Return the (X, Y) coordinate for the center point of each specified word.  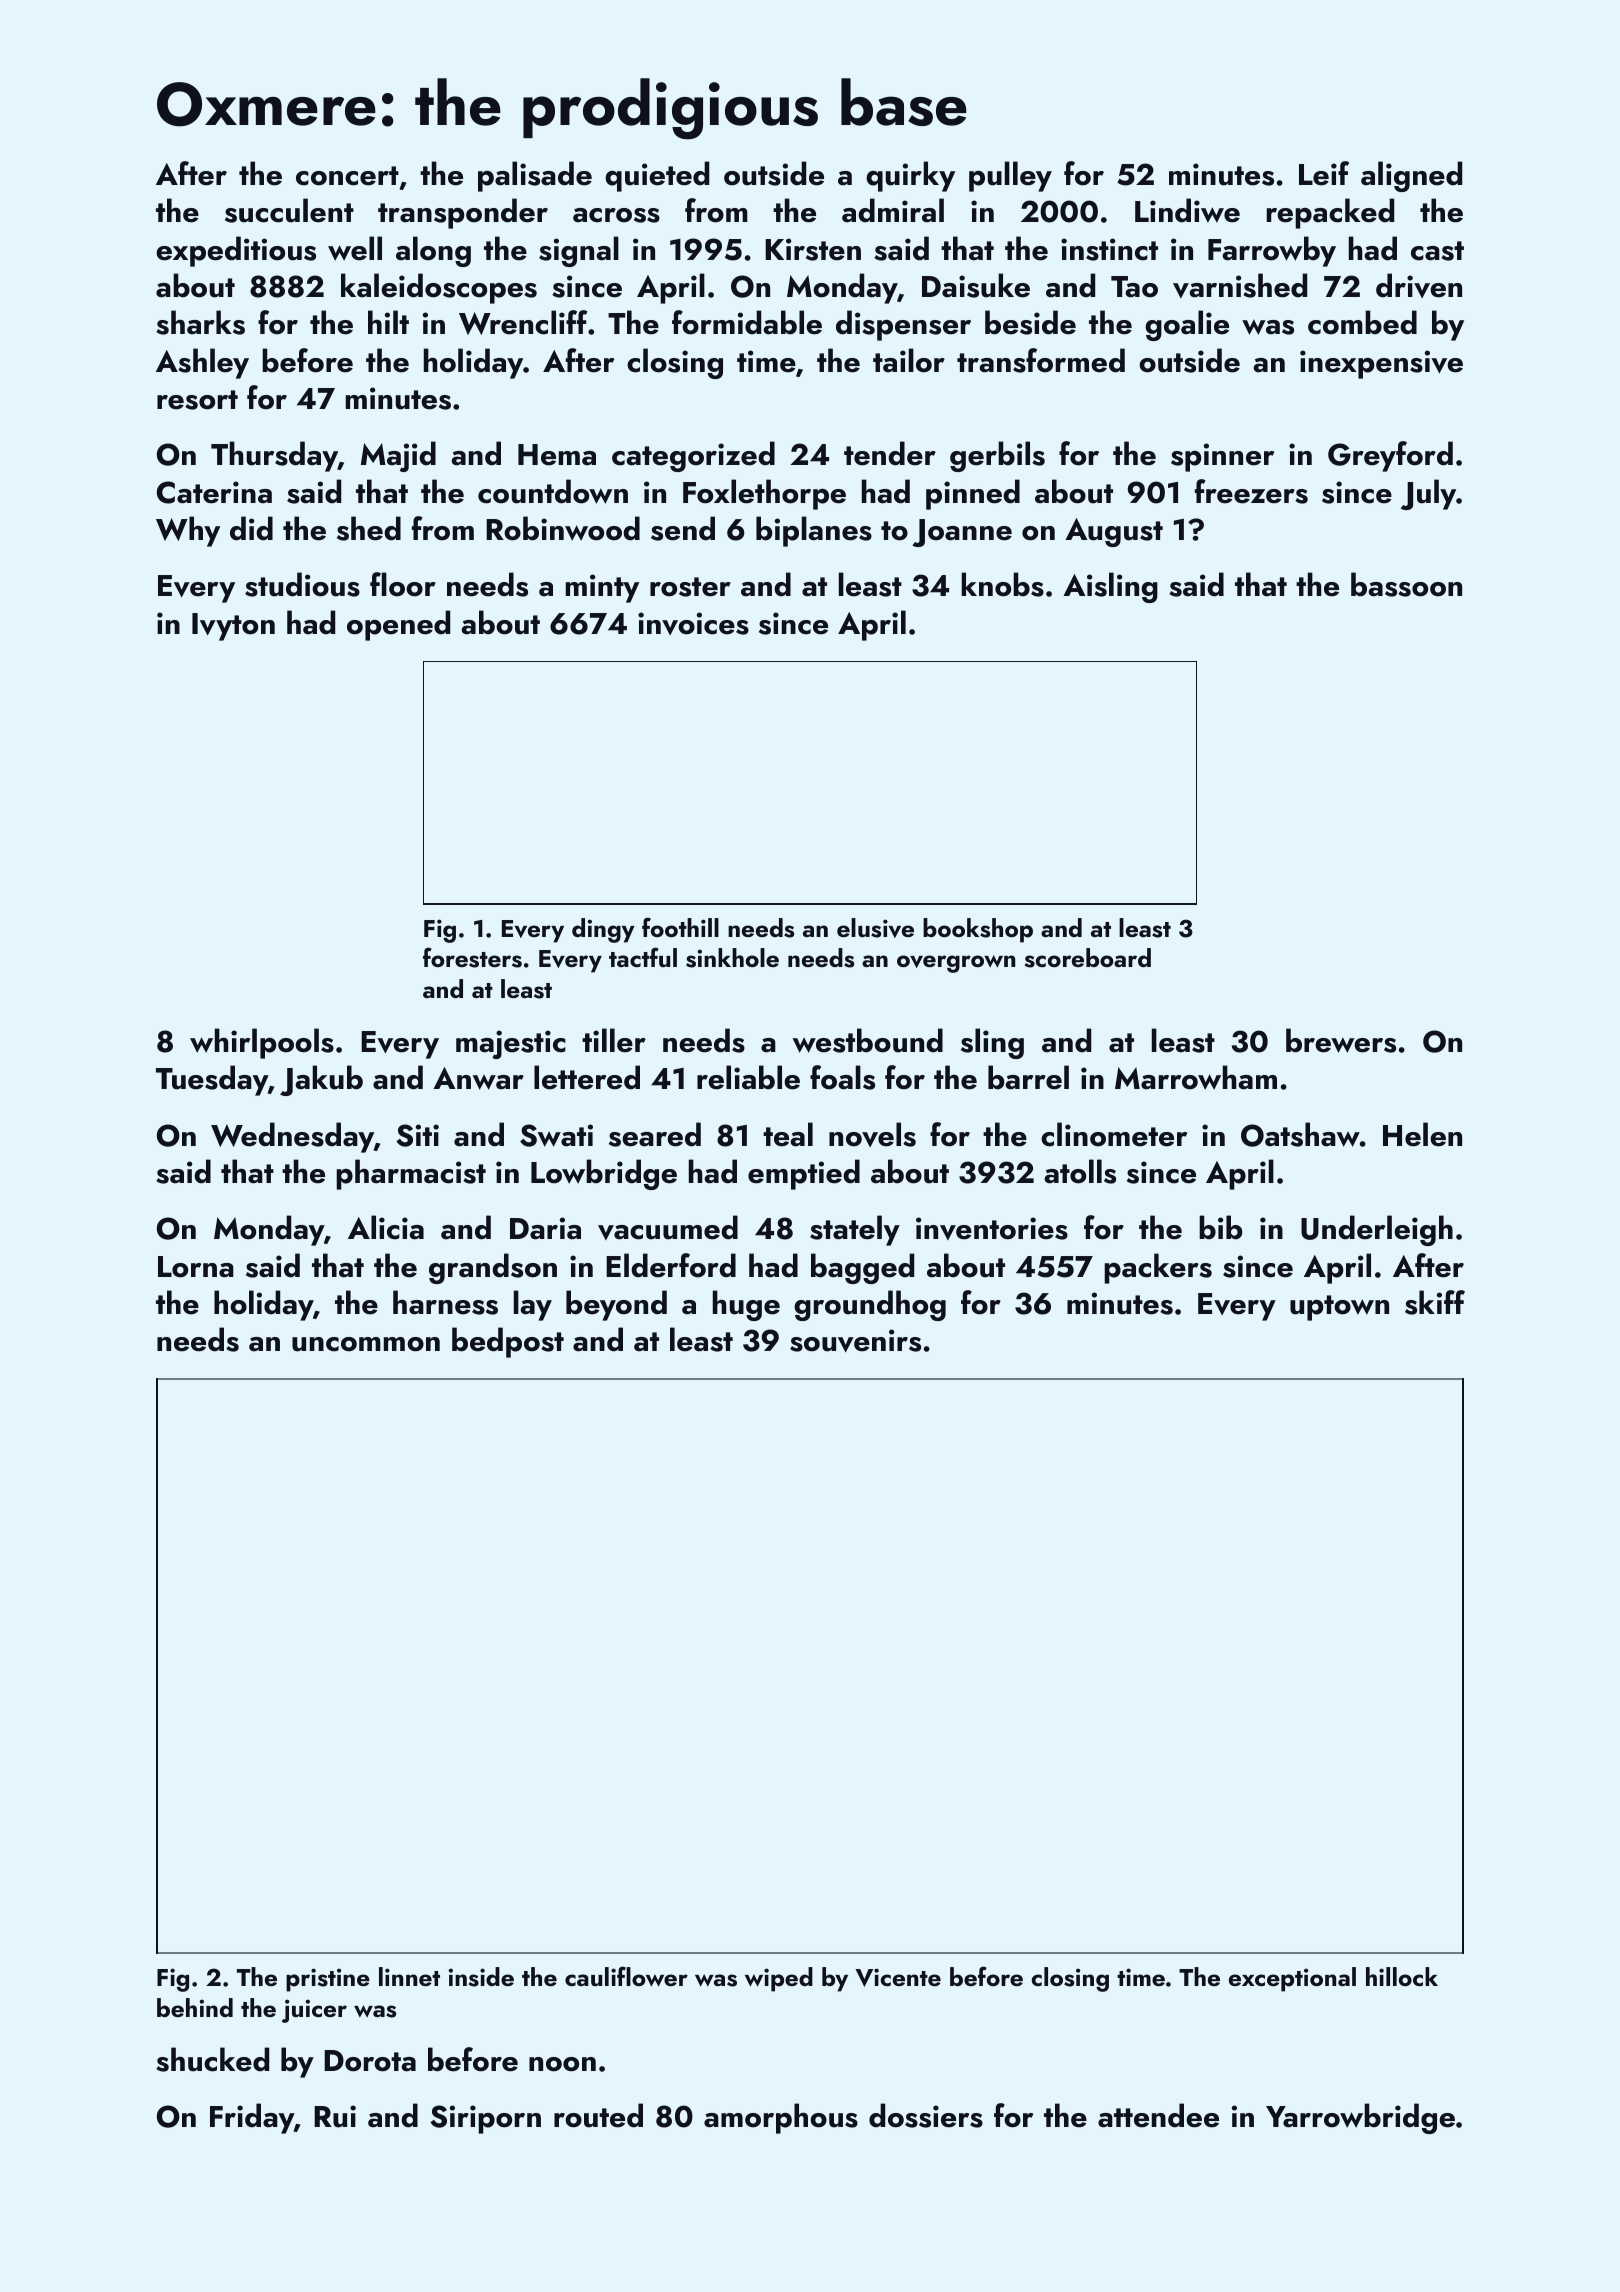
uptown (1339, 1308)
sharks (200, 322)
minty (602, 588)
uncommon (366, 1344)
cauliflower (626, 1976)
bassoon (1406, 584)
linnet (409, 1976)
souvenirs (855, 1340)
